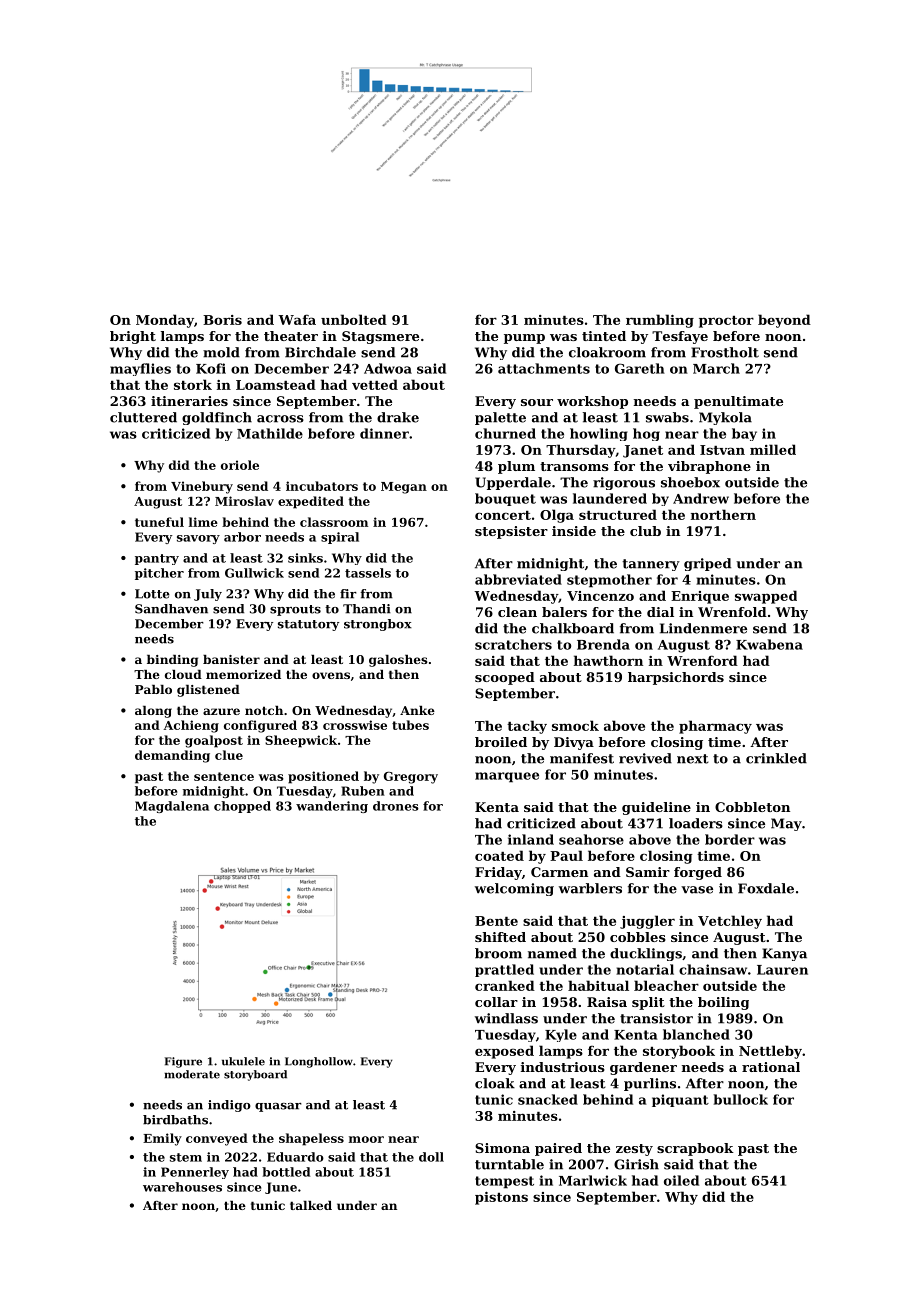  What do you see at coordinates (498, 953) in the document?
I see `broom` at bounding box center [498, 953].
